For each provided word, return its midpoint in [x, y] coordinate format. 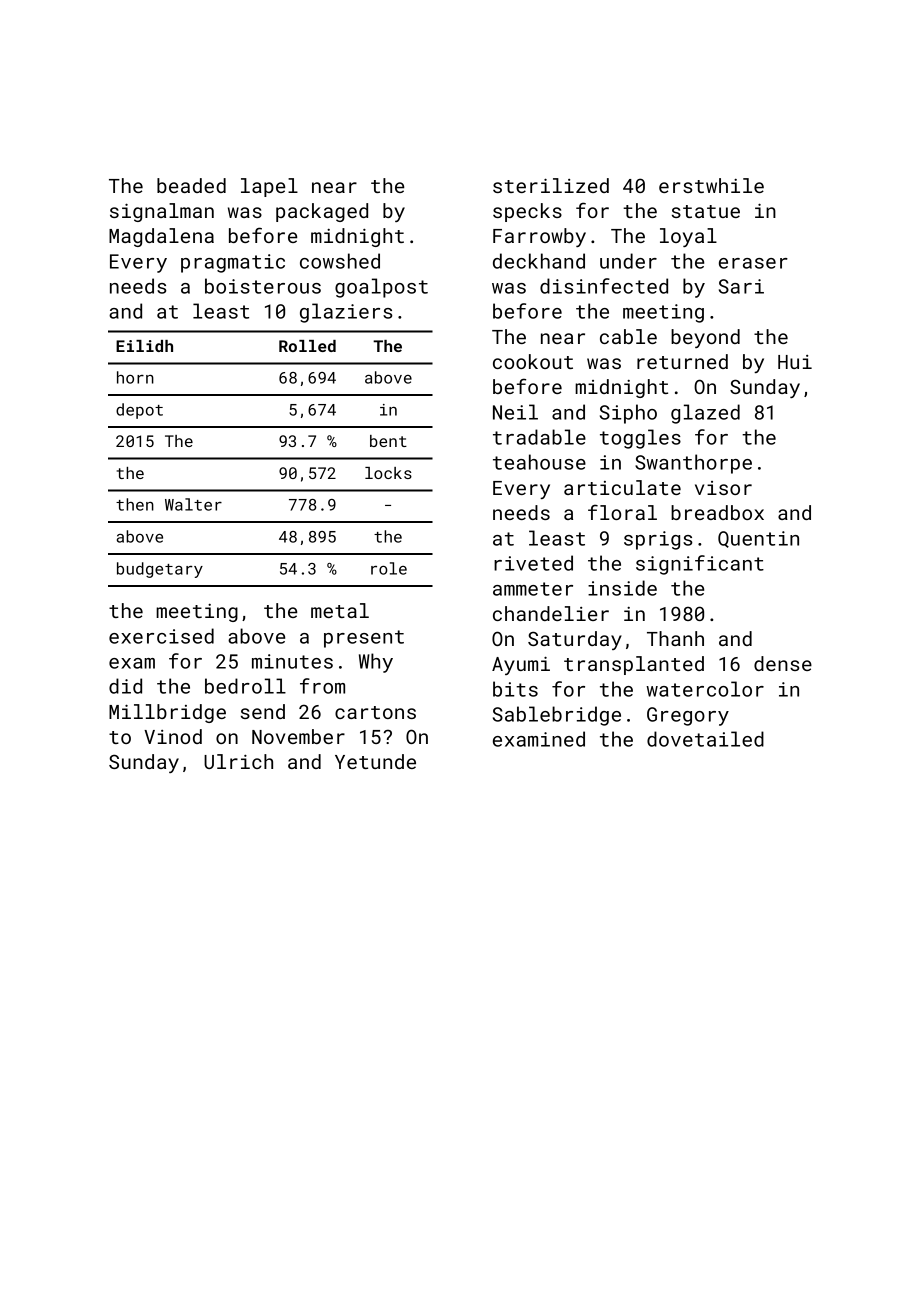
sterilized [551, 185]
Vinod [173, 736]
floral [622, 512]
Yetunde [375, 761]
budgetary [160, 570]
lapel [269, 187]
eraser [753, 263]
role [389, 568]
